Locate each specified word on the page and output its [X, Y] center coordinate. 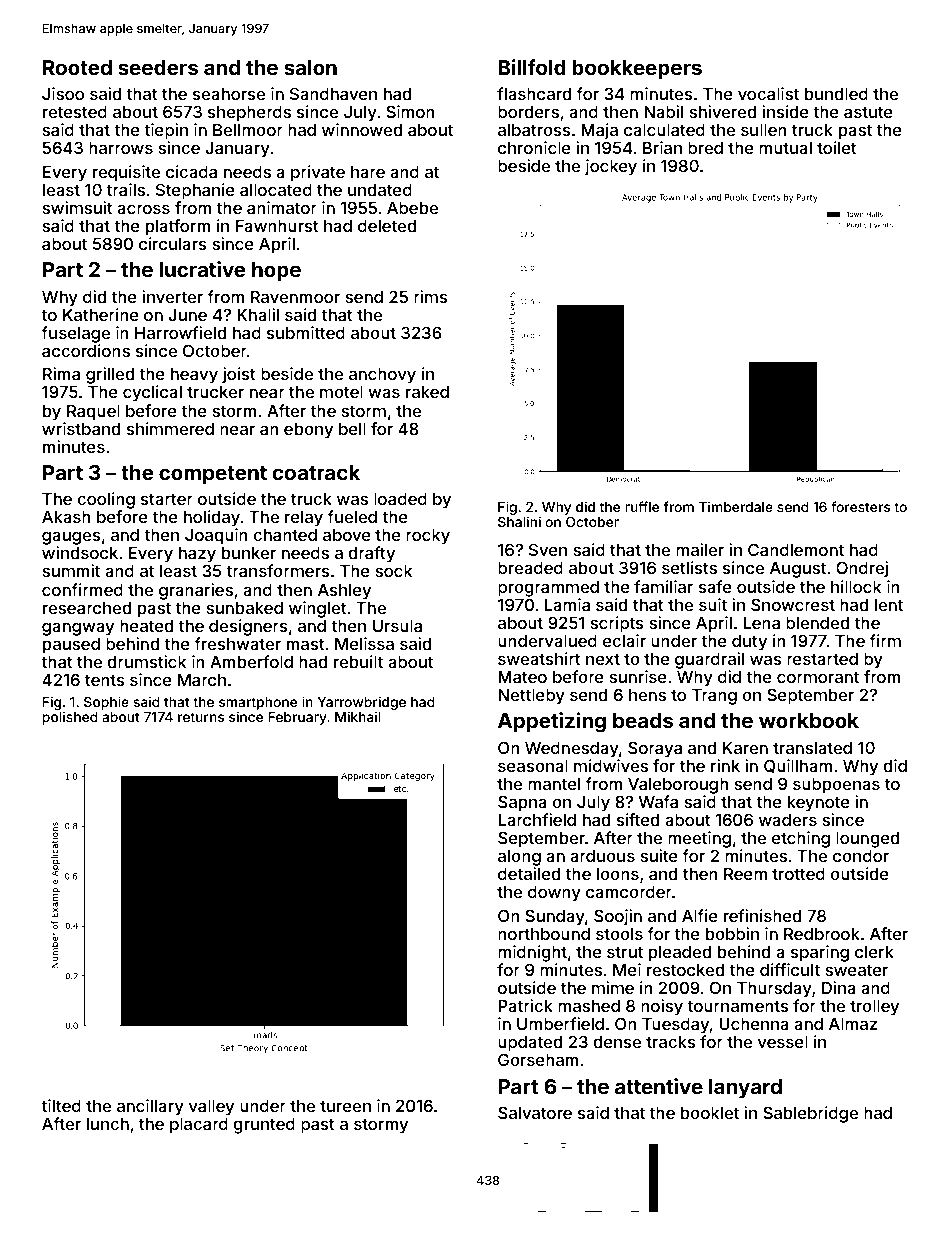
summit [71, 570]
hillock [856, 586]
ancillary [150, 1107]
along [519, 858]
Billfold [532, 67]
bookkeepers [637, 69]
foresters [860, 506]
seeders [158, 67]
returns [201, 717]
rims [431, 296]
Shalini [519, 521]
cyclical [152, 393]
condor [861, 856]
